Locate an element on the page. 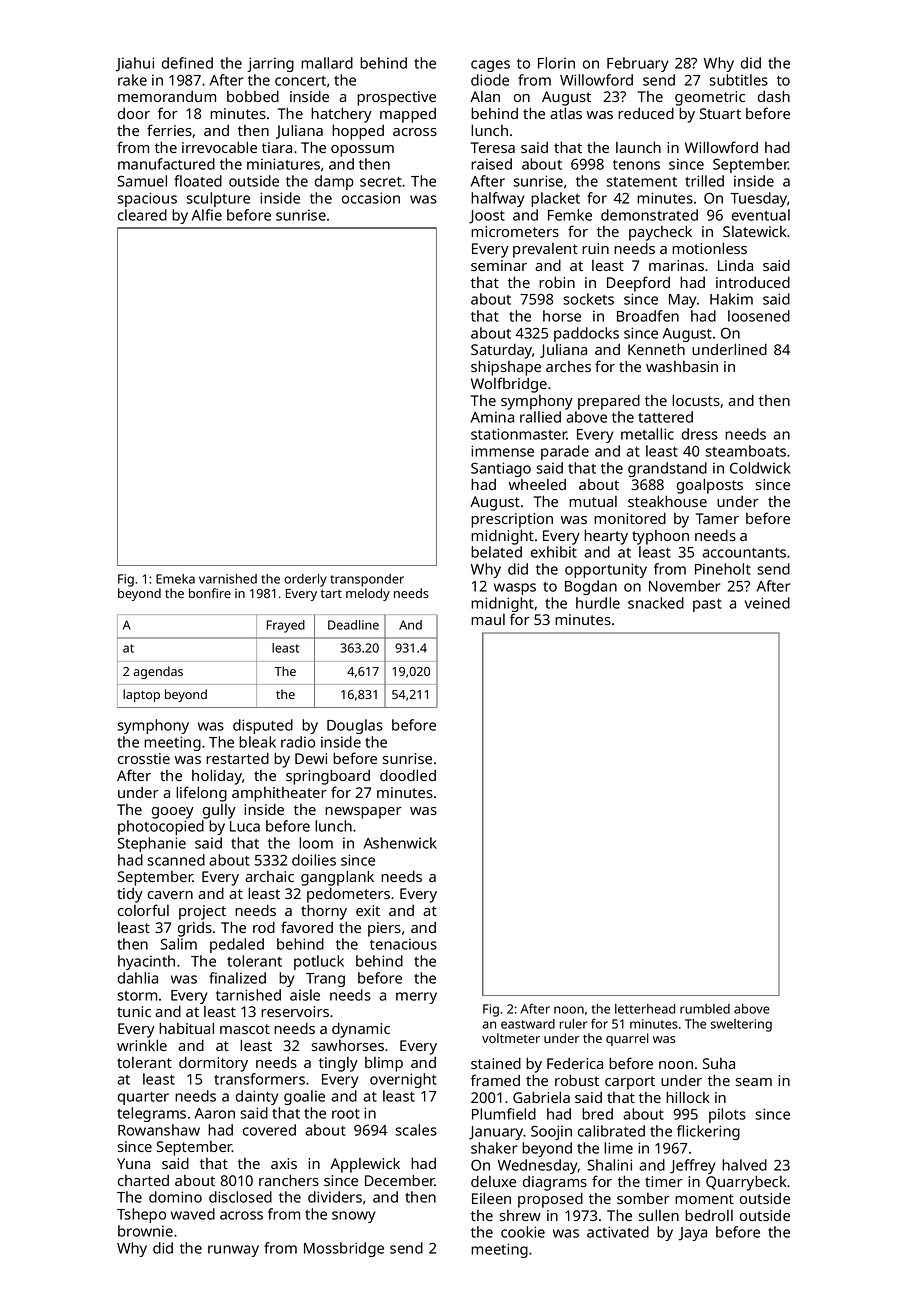 The width and height of the page is (908, 1316). disclosed is located at coordinates (240, 1197).
